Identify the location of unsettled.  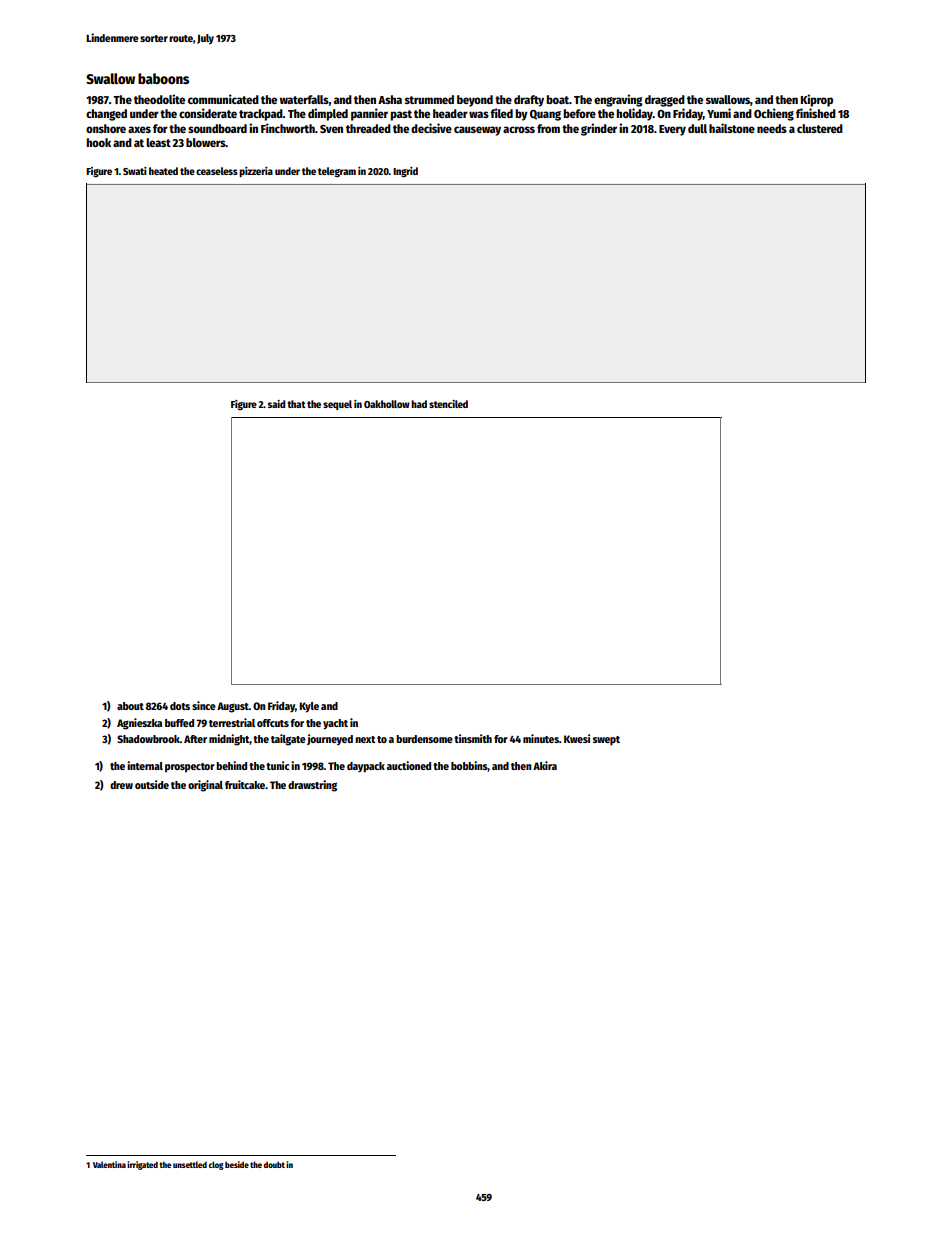
(190, 1164).
